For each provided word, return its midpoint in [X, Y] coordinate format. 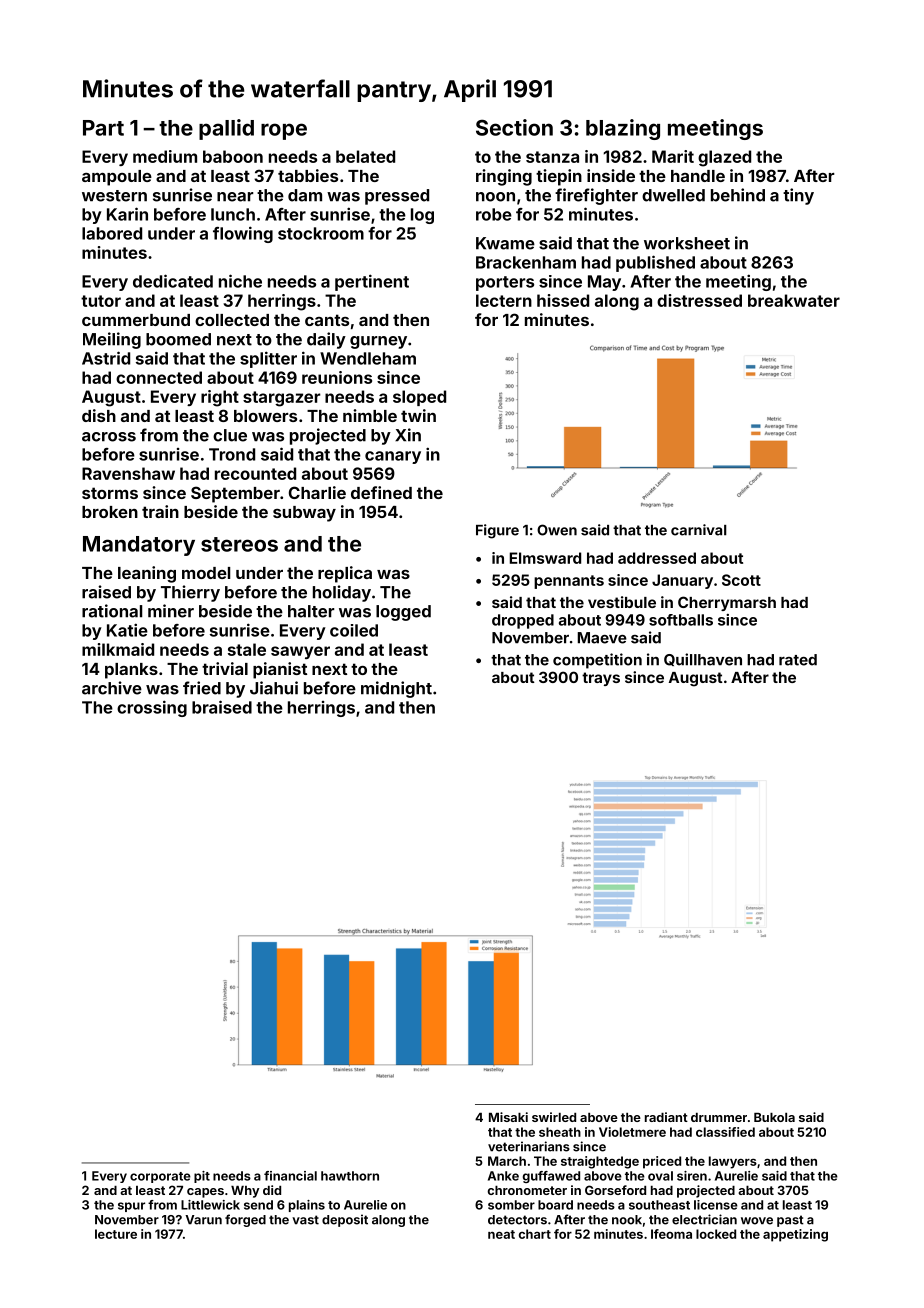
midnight [396, 689]
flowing [243, 234]
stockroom [321, 233]
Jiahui [274, 688]
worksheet [687, 243]
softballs [681, 620]
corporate [160, 1177]
